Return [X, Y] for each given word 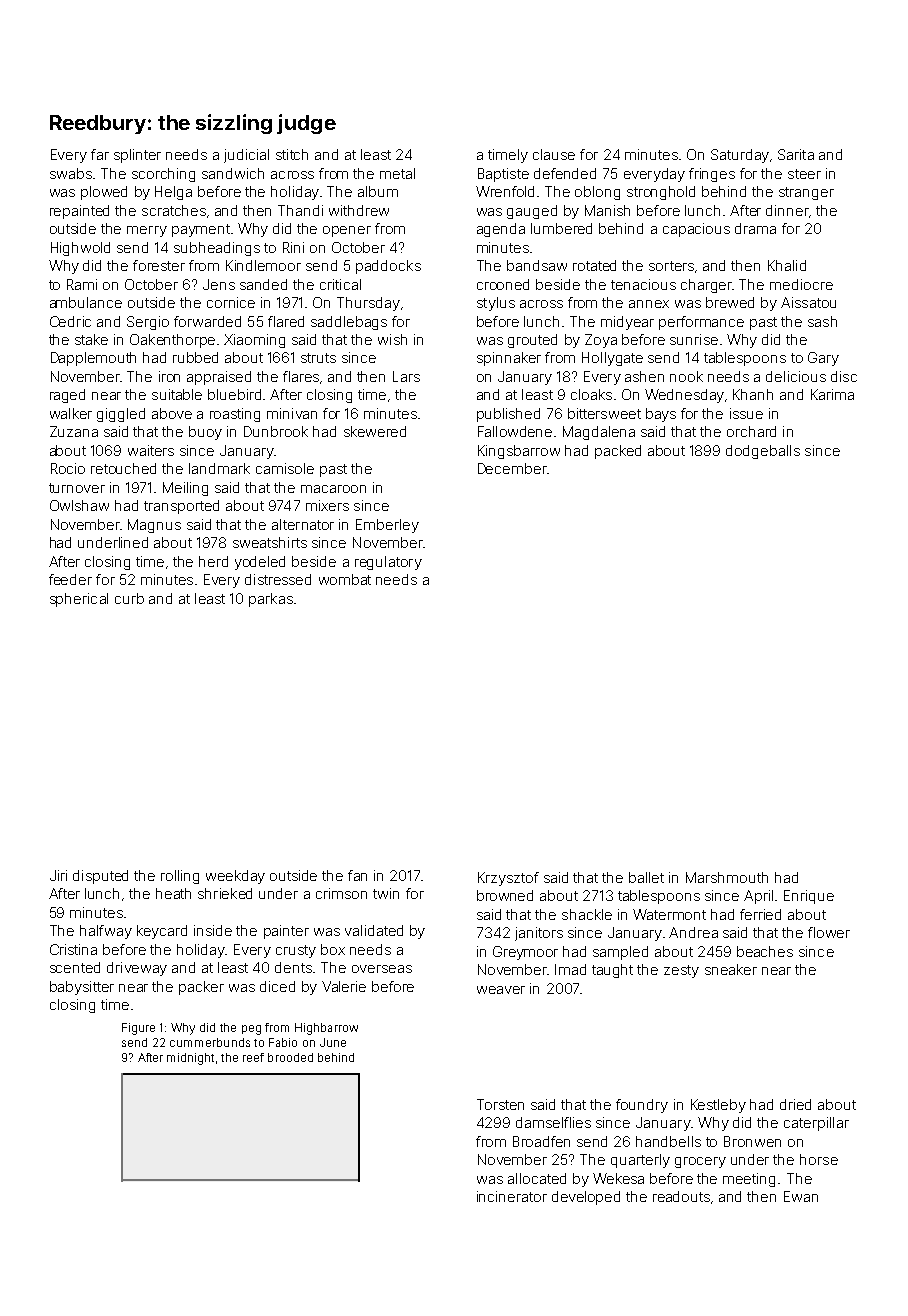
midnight [190, 1059]
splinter [137, 156]
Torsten [500, 1104]
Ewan [801, 1196]
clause [554, 154]
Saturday [740, 156]
